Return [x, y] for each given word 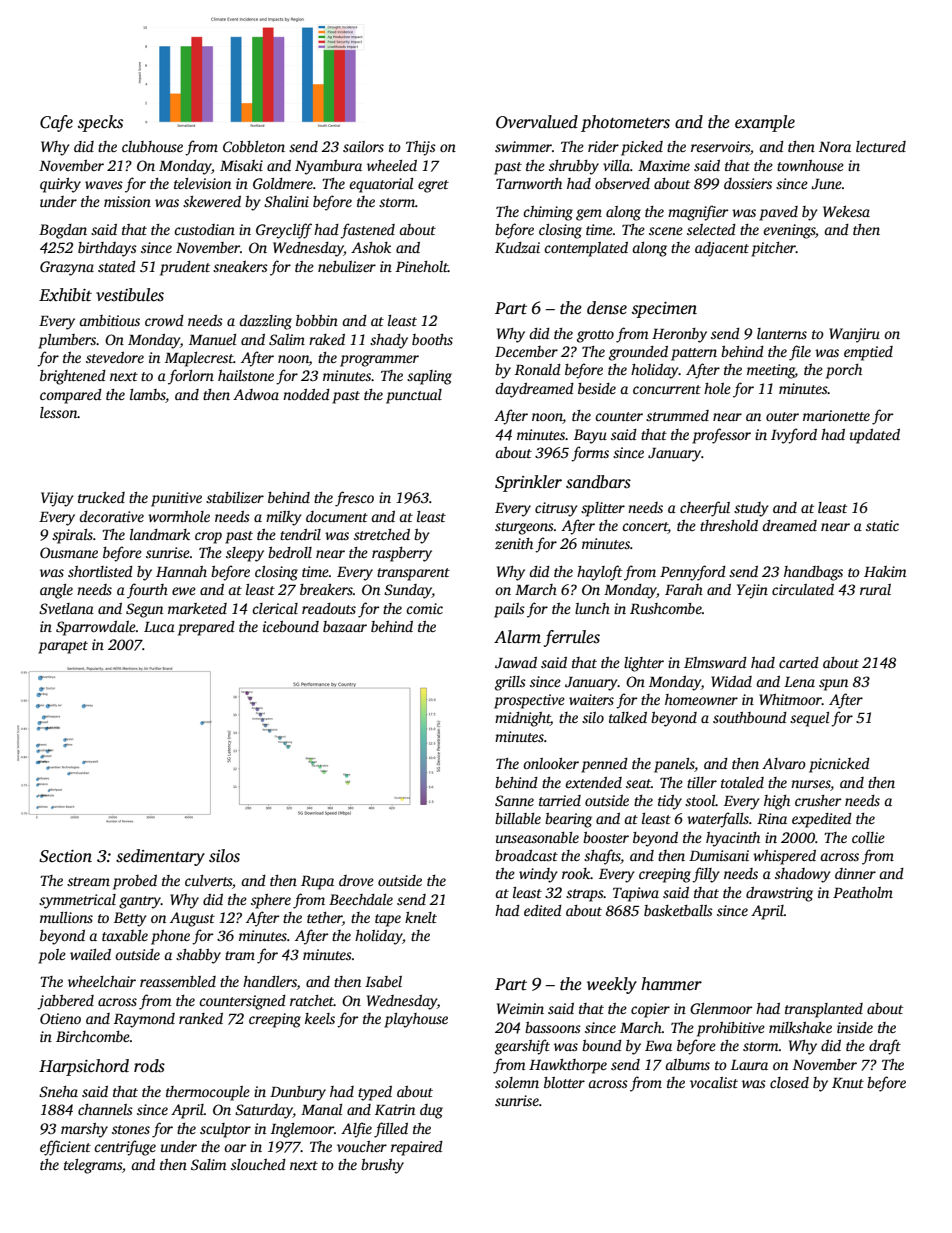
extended [593, 782]
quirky [60, 185]
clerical [275, 608]
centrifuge [125, 1148]
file [800, 353]
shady [389, 341]
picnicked [839, 765]
